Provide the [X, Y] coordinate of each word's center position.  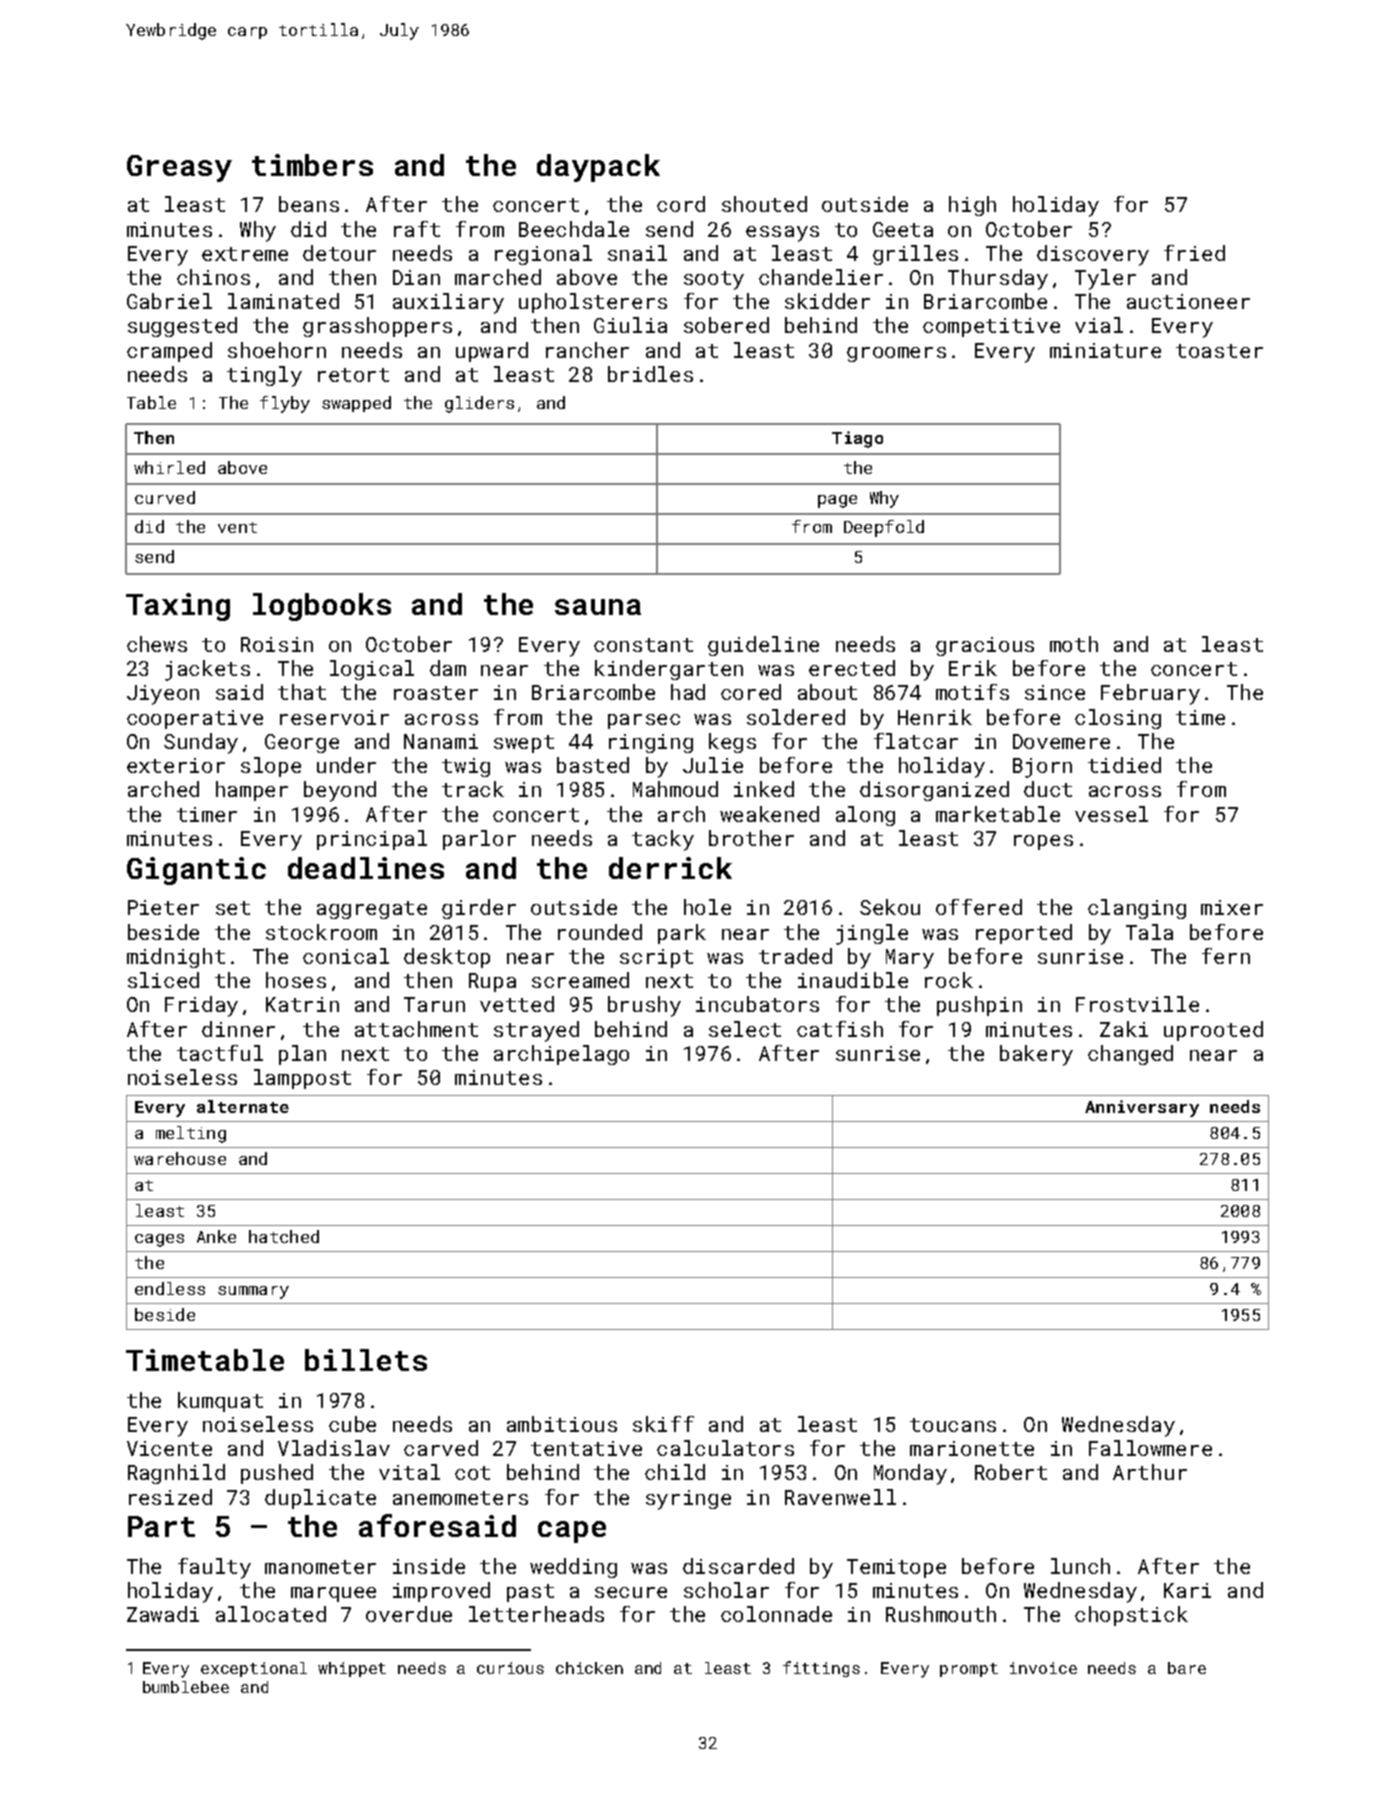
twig [466, 767]
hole [707, 907]
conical [346, 956]
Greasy [179, 168]
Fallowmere [1150, 1448]
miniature [1105, 350]
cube [352, 1424]
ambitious [562, 1424]
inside [429, 1566]
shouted [764, 204]
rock [949, 980]
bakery [1036, 1055]
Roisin [277, 644]
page [837, 501]
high [972, 206]
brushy [644, 1006]
